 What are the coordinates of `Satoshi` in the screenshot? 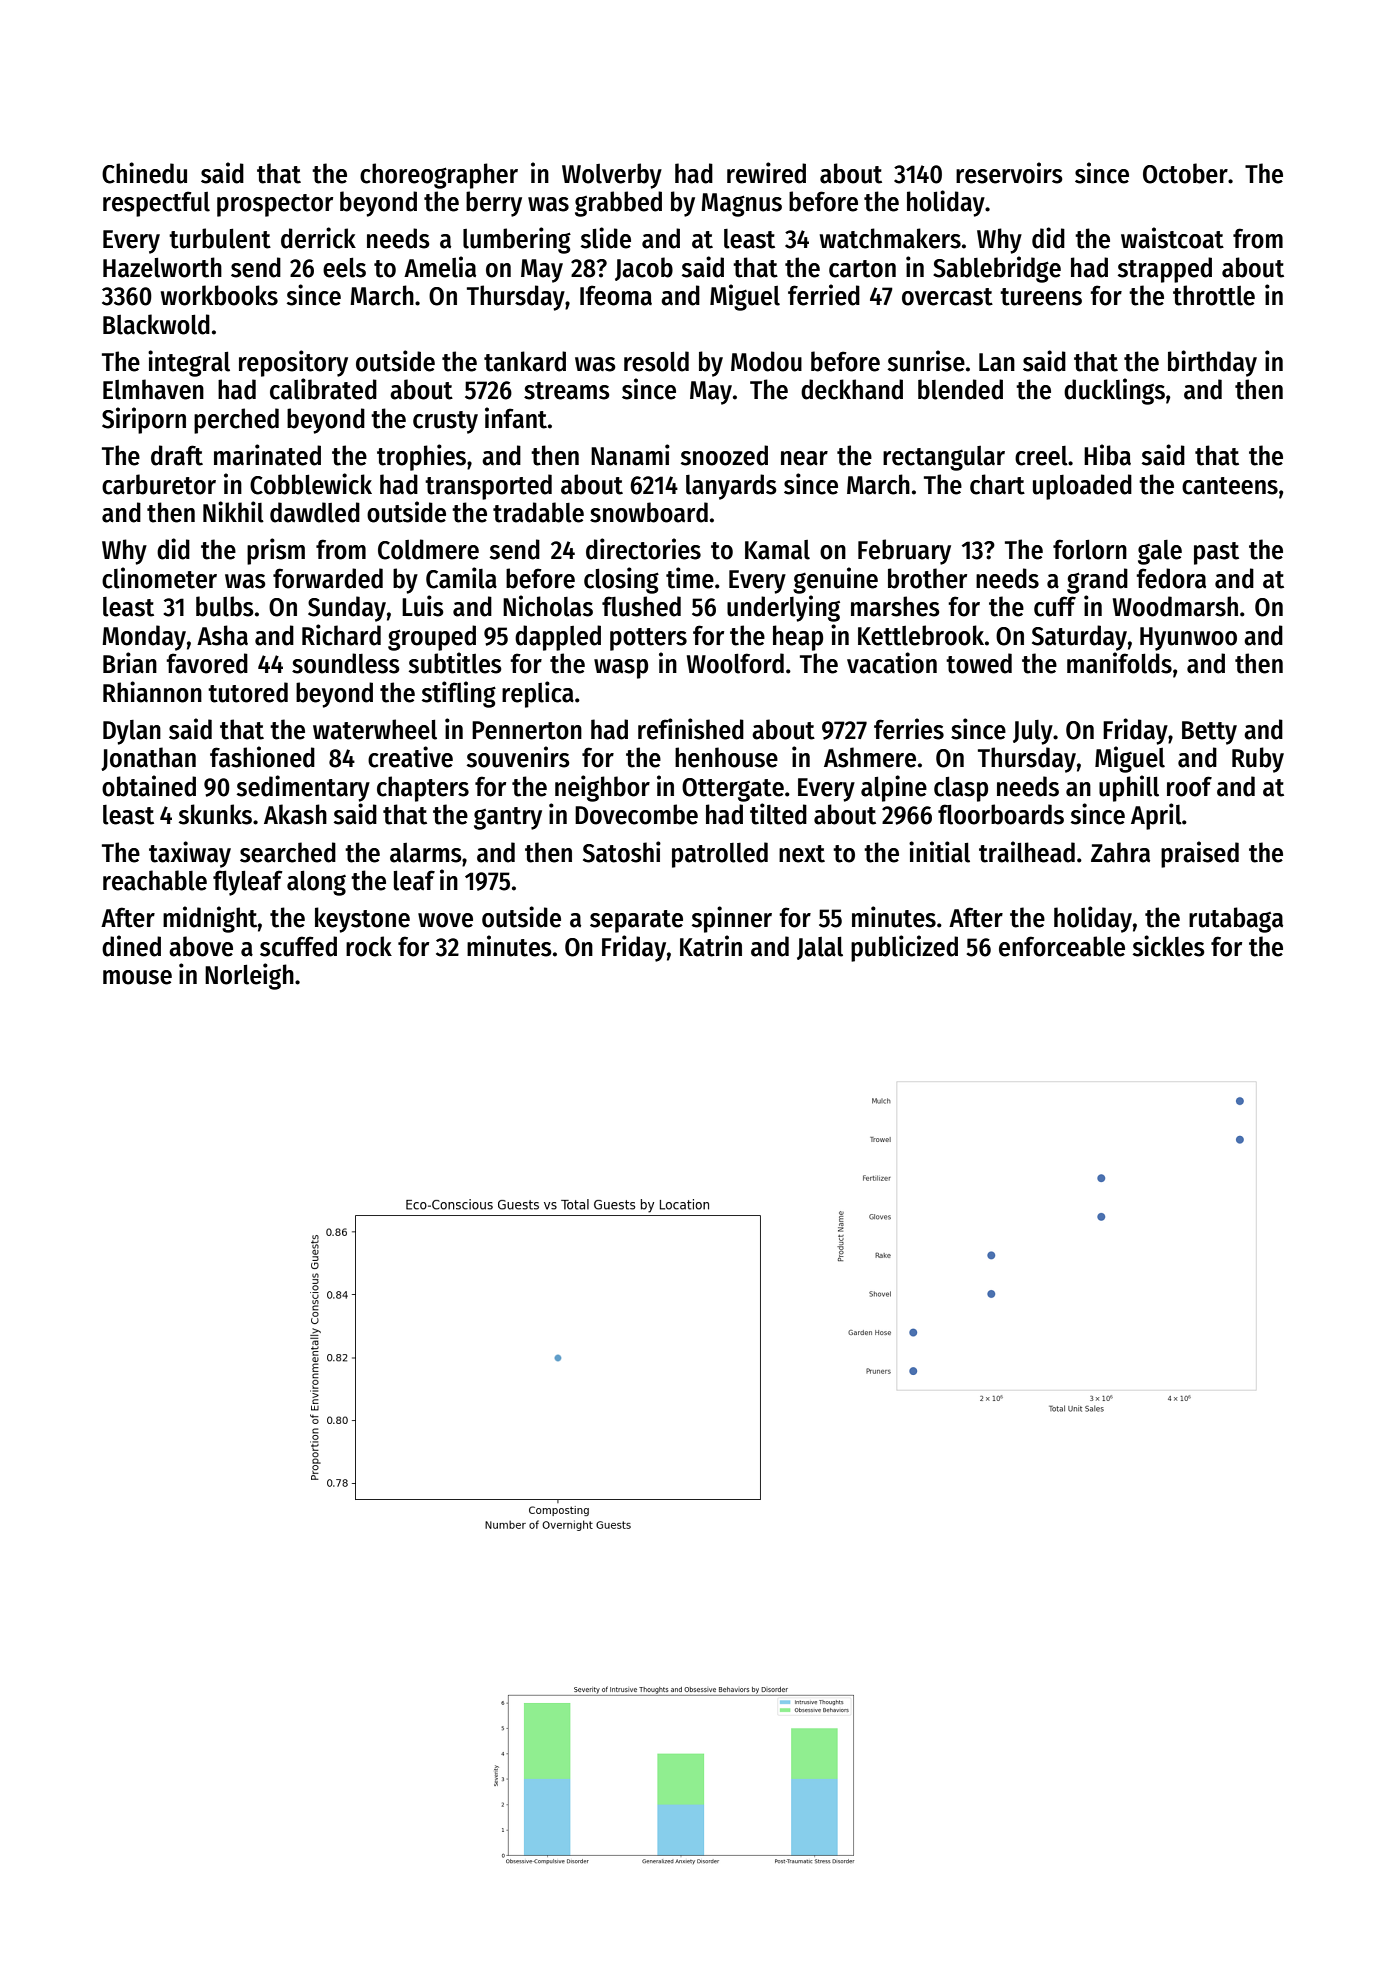 It's located at (622, 852).
